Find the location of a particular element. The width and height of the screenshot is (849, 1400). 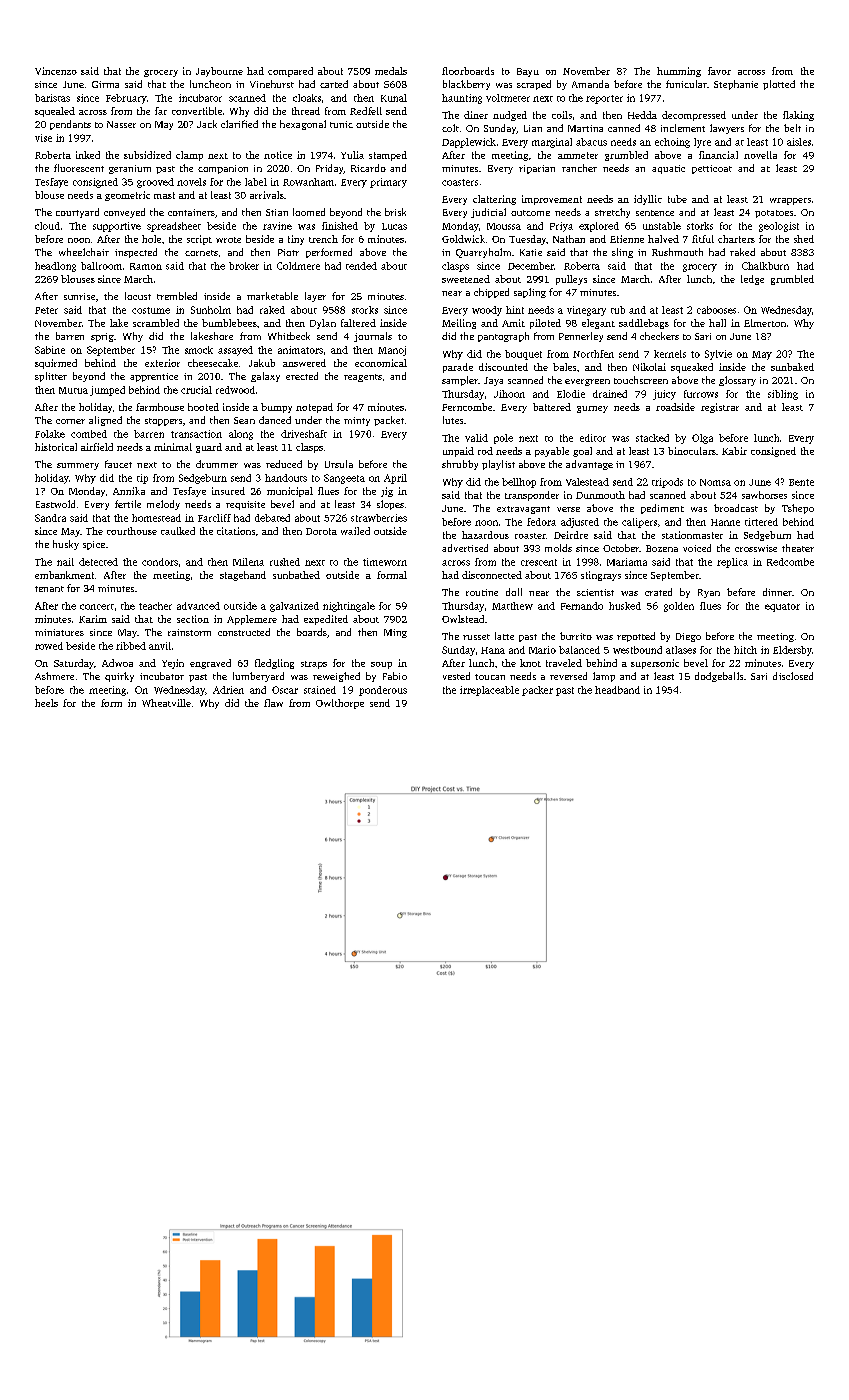

aquatic is located at coordinates (668, 169).
